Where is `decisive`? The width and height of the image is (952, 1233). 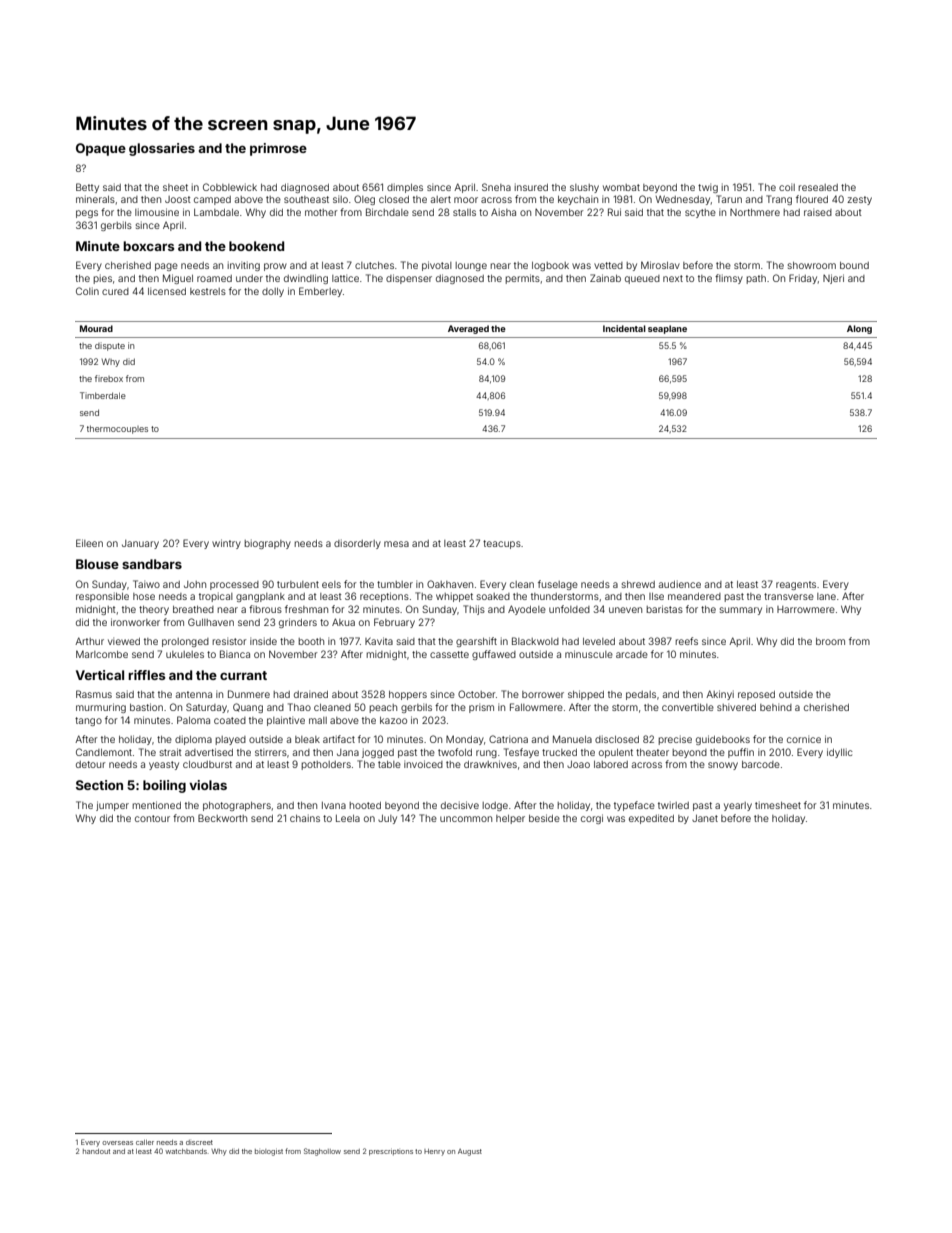
decisive is located at coordinates (460, 805).
